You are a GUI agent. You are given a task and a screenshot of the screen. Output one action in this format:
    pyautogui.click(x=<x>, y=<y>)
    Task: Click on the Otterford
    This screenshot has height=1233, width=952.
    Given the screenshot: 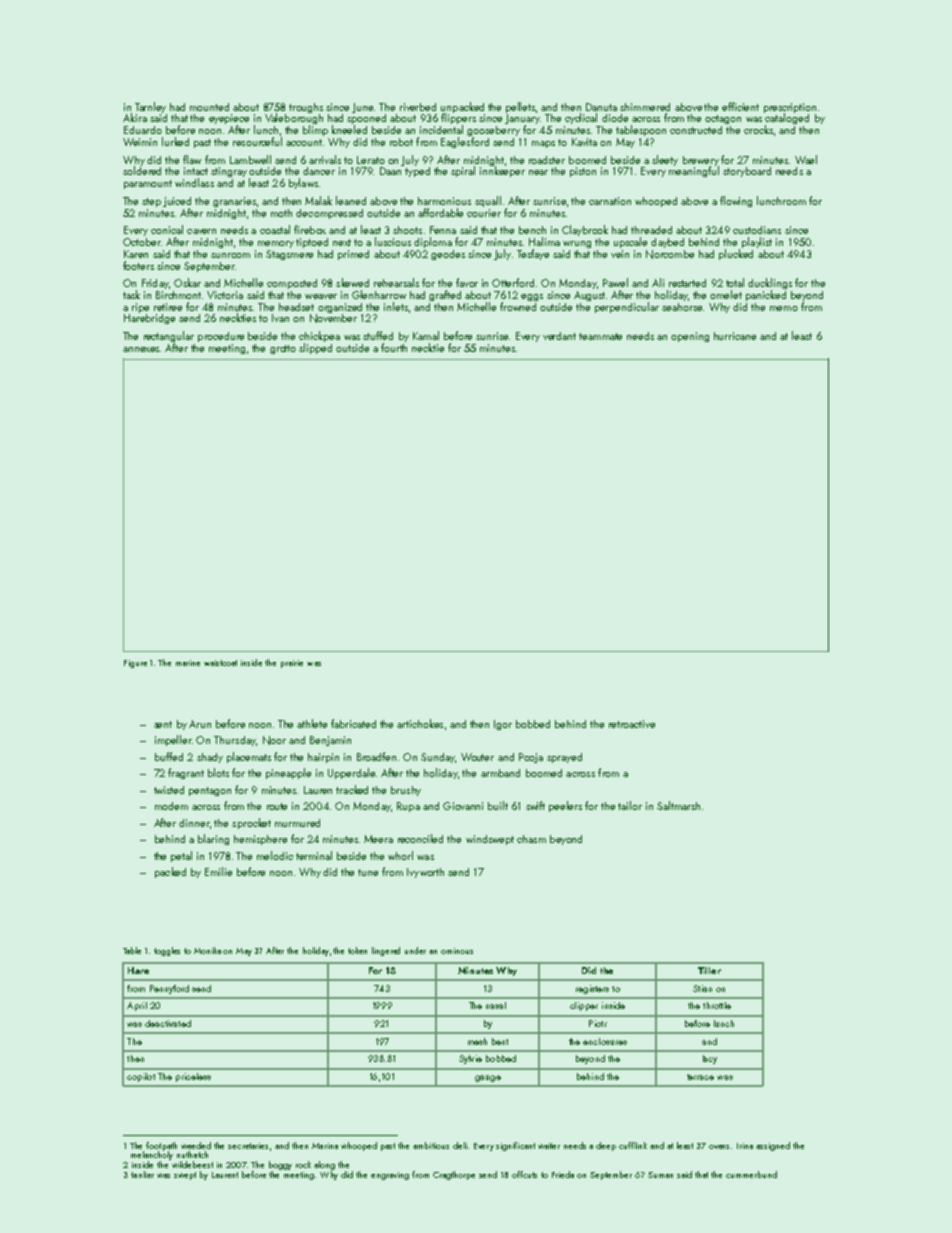 What is the action you would take?
    pyautogui.click(x=513, y=282)
